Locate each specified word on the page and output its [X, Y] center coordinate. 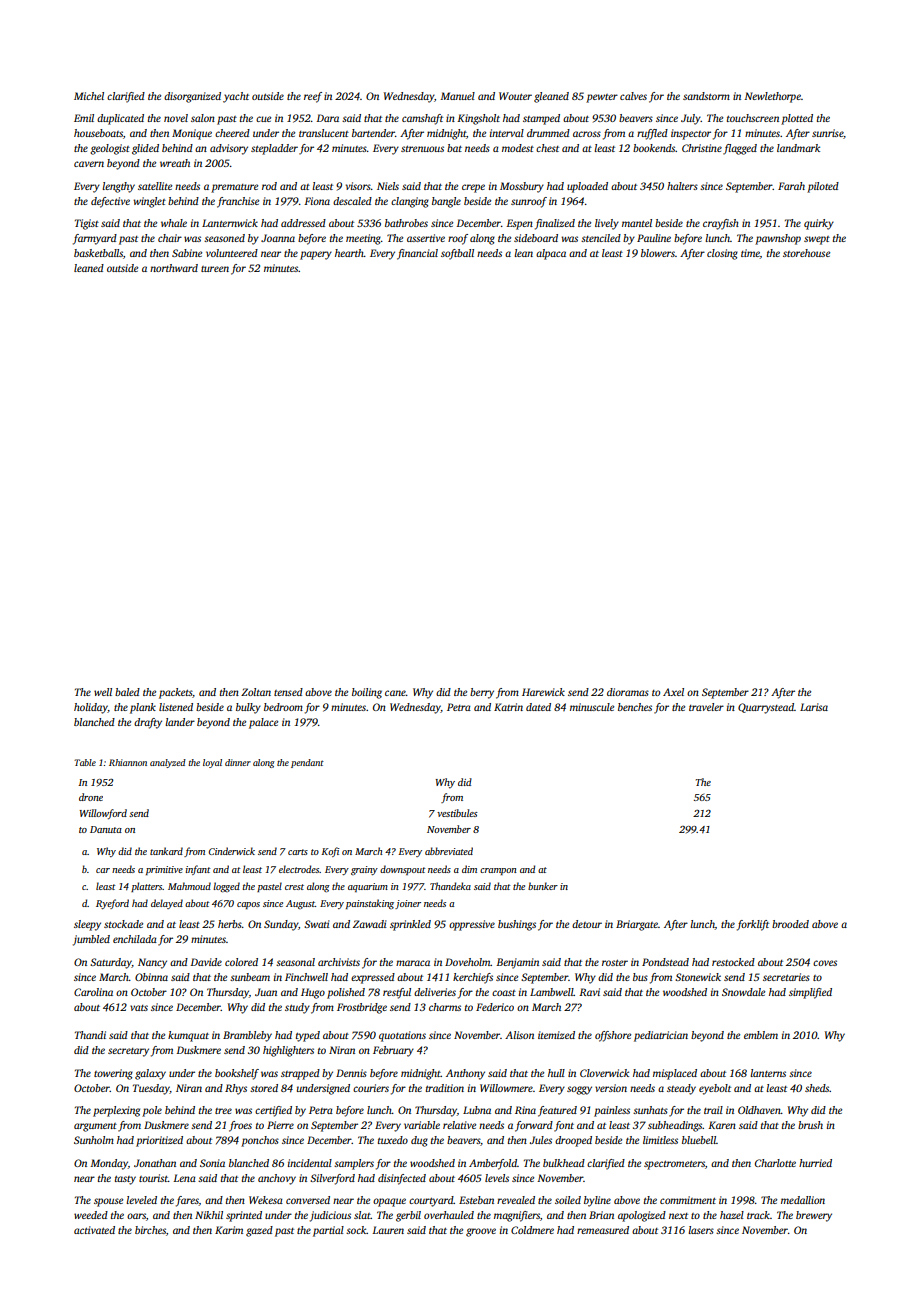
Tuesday [151, 1089]
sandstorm [706, 96]
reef [313, 97]
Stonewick [698, 977]
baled [127, 692]
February [393, 1051]
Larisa [814, 707]
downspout [403, 870]
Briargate [637, 925]
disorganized [192, 97]
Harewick [543, 692]
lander [180, 722]
